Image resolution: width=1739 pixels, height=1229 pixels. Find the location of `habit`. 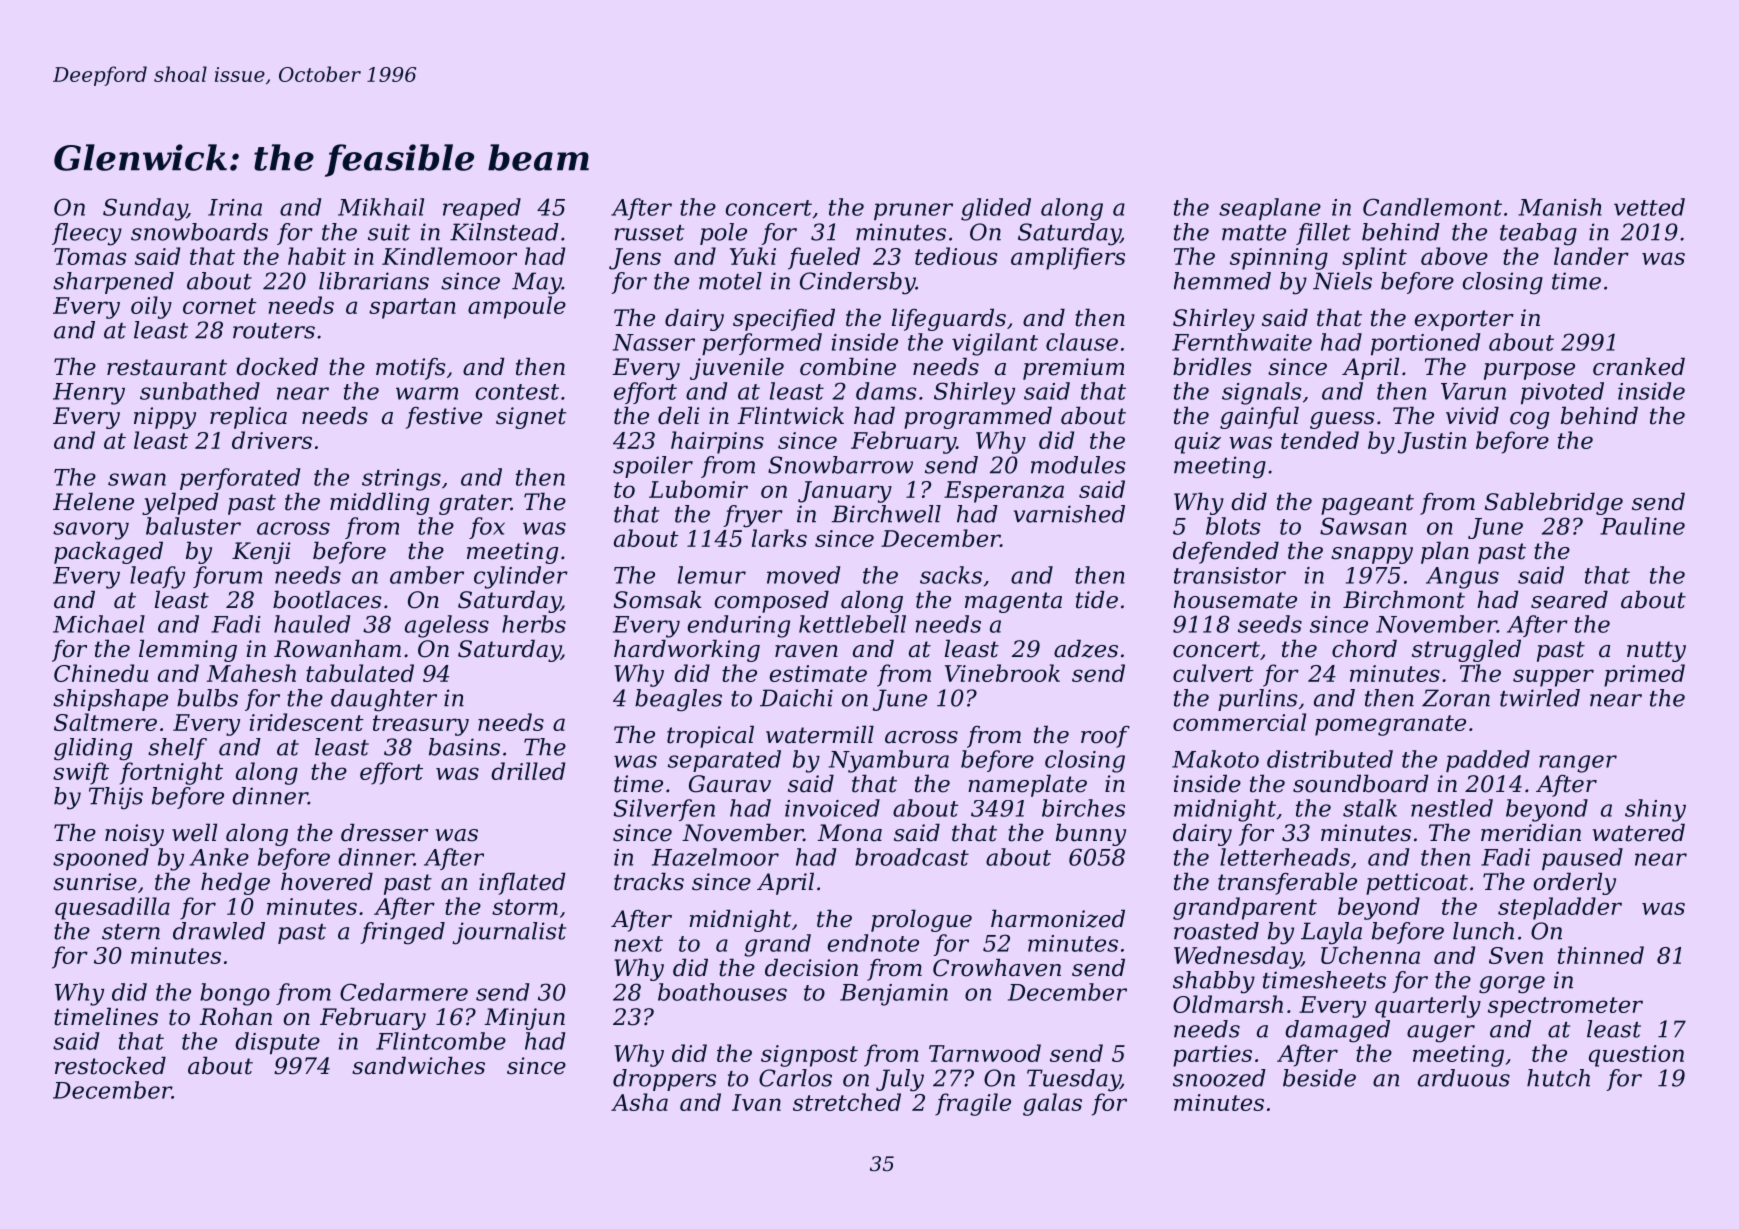

habit is located at coordinates (317, 256).
